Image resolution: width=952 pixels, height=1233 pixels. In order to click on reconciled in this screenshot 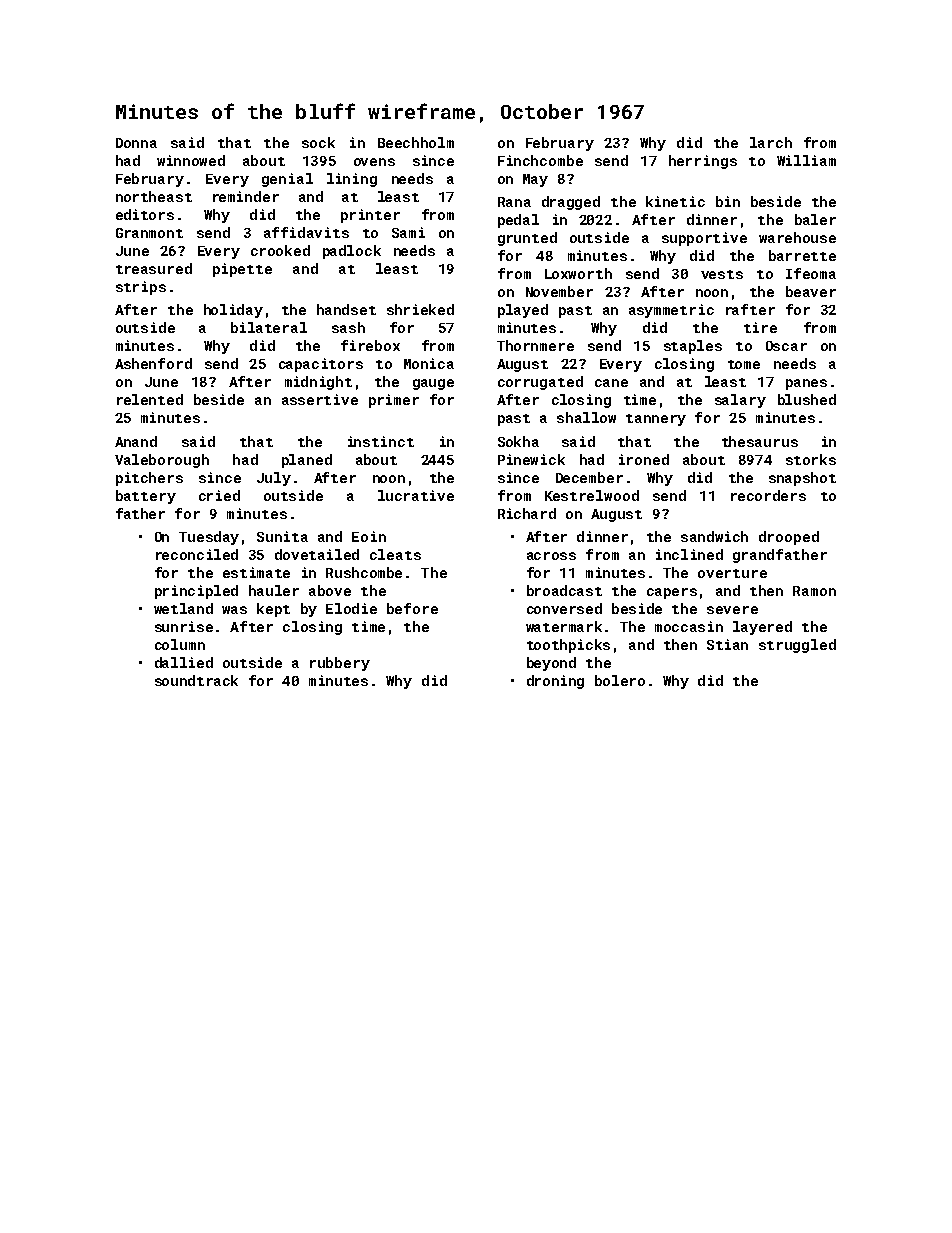, I will do `click(197, 554)`.
